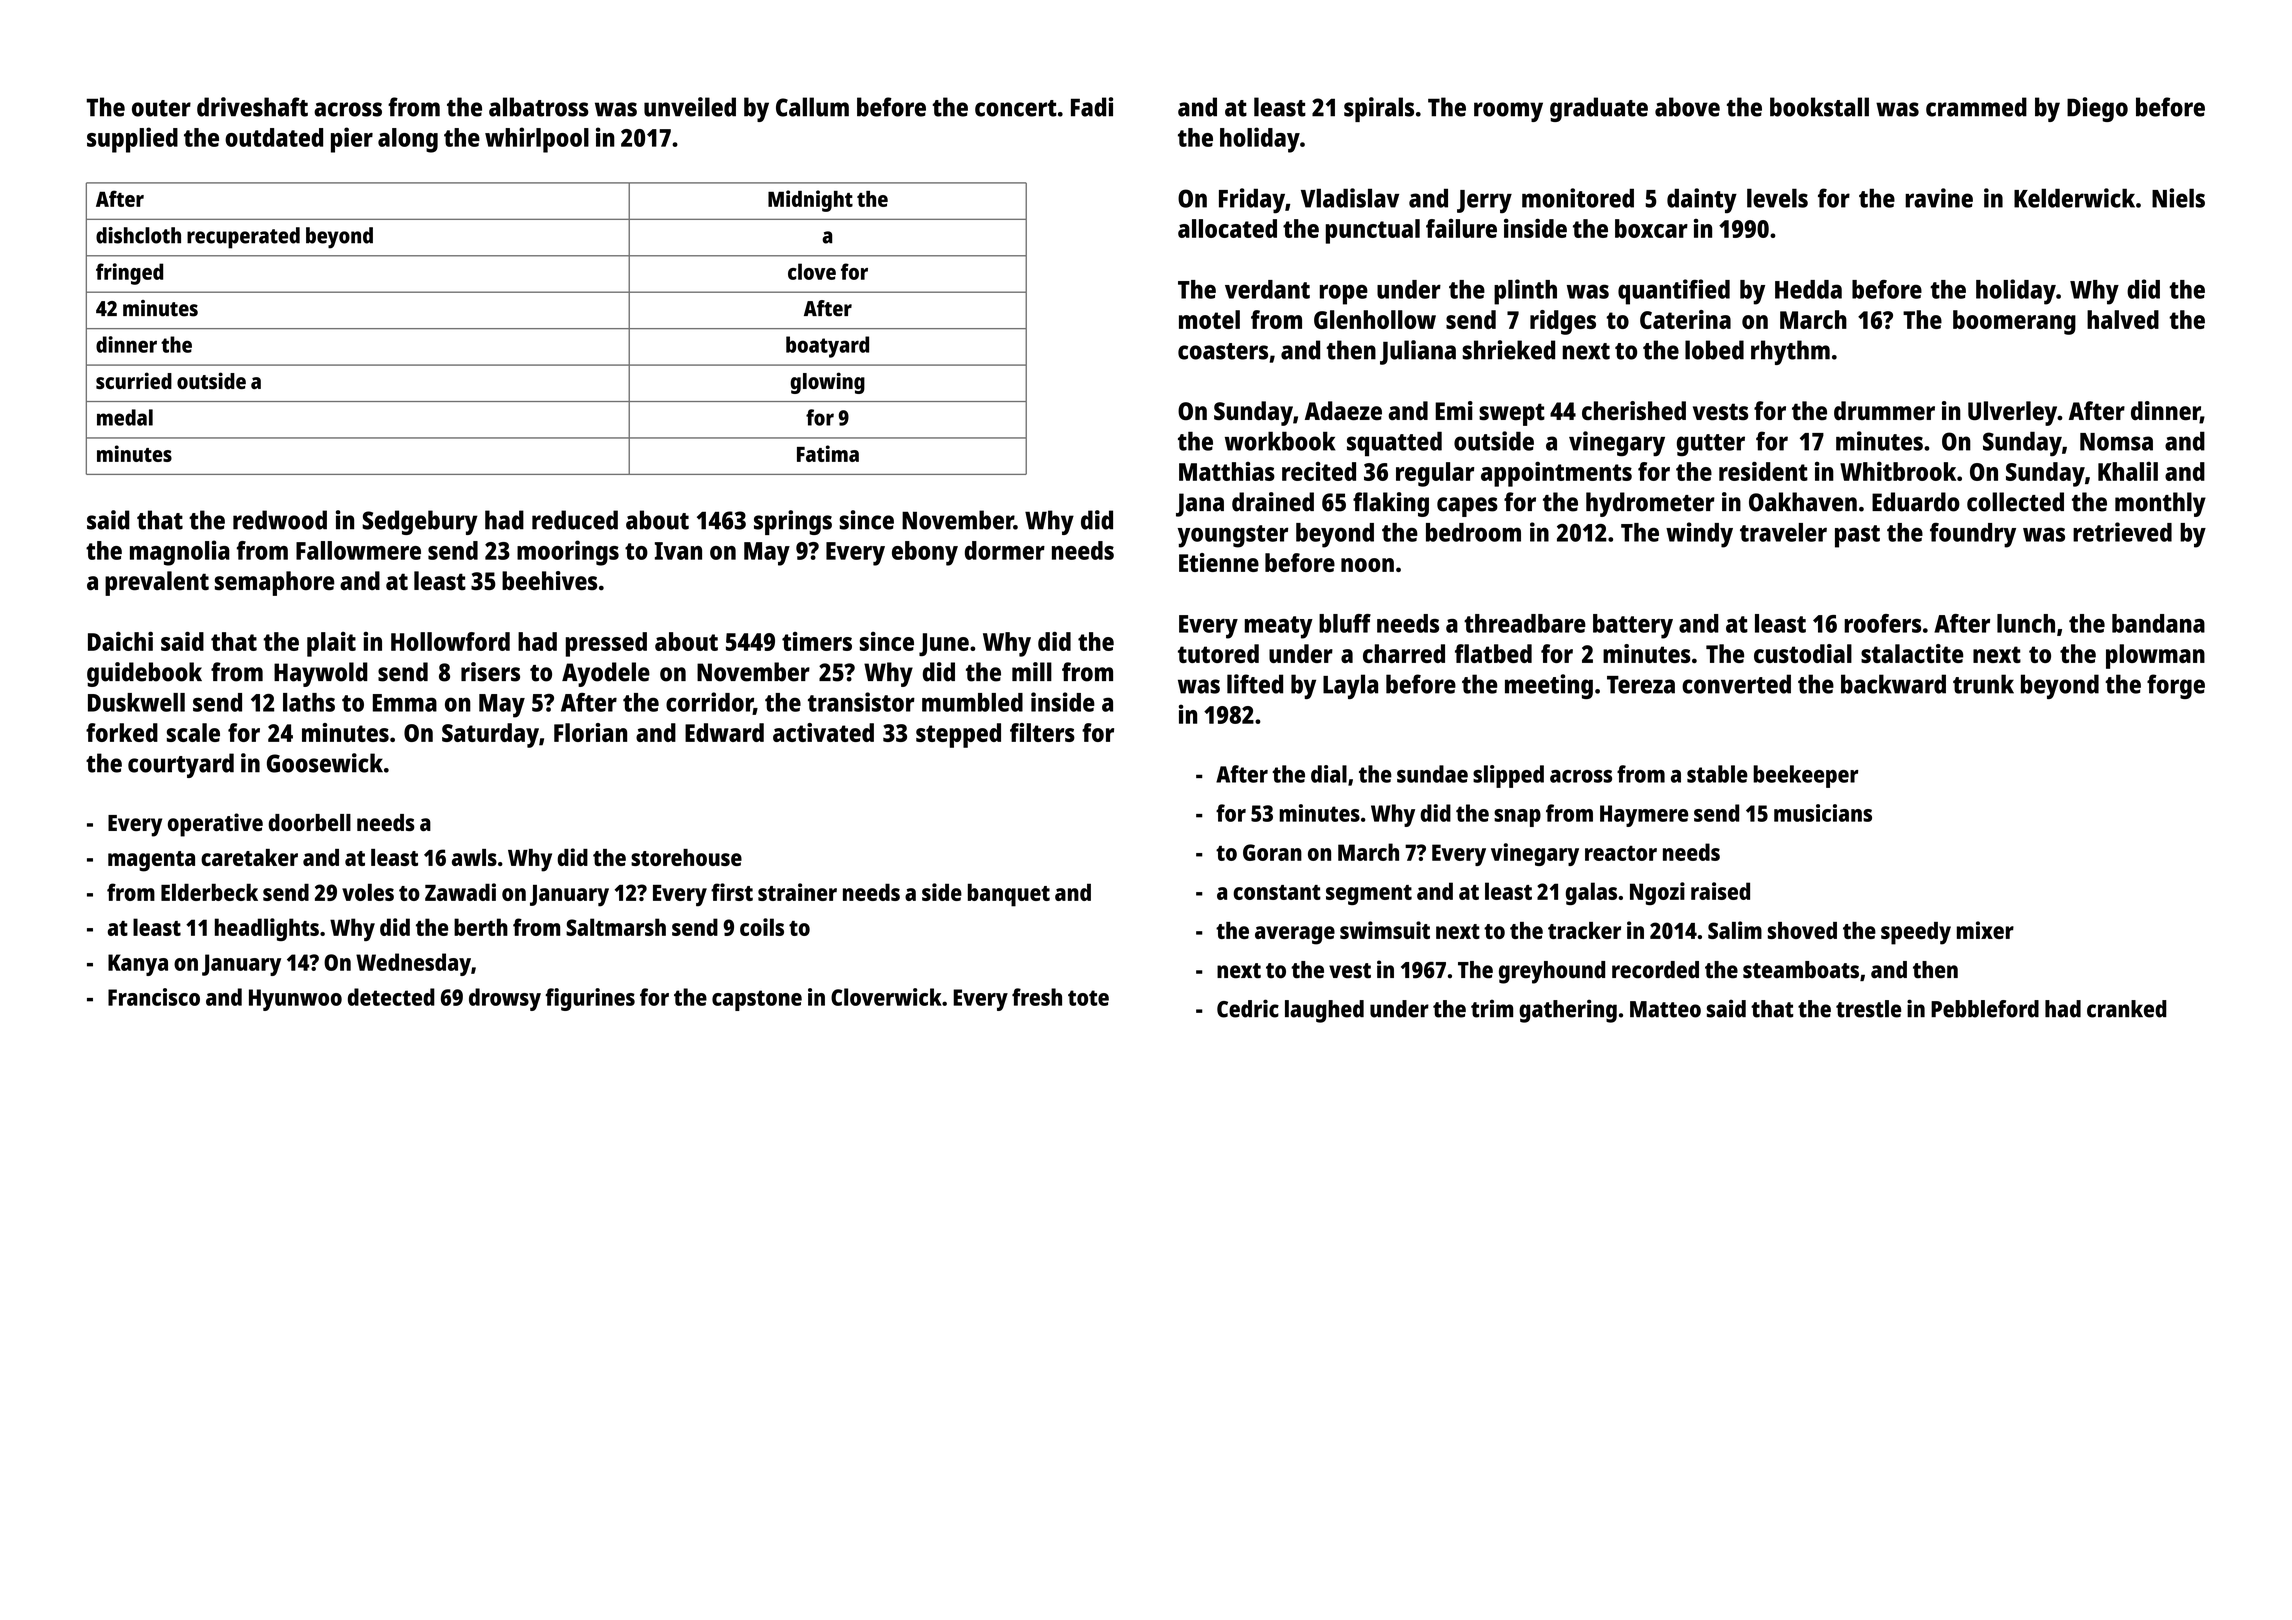 The height and width of the image is (1620, 2292). I want to click on Haymere, so click(1644, 816).
